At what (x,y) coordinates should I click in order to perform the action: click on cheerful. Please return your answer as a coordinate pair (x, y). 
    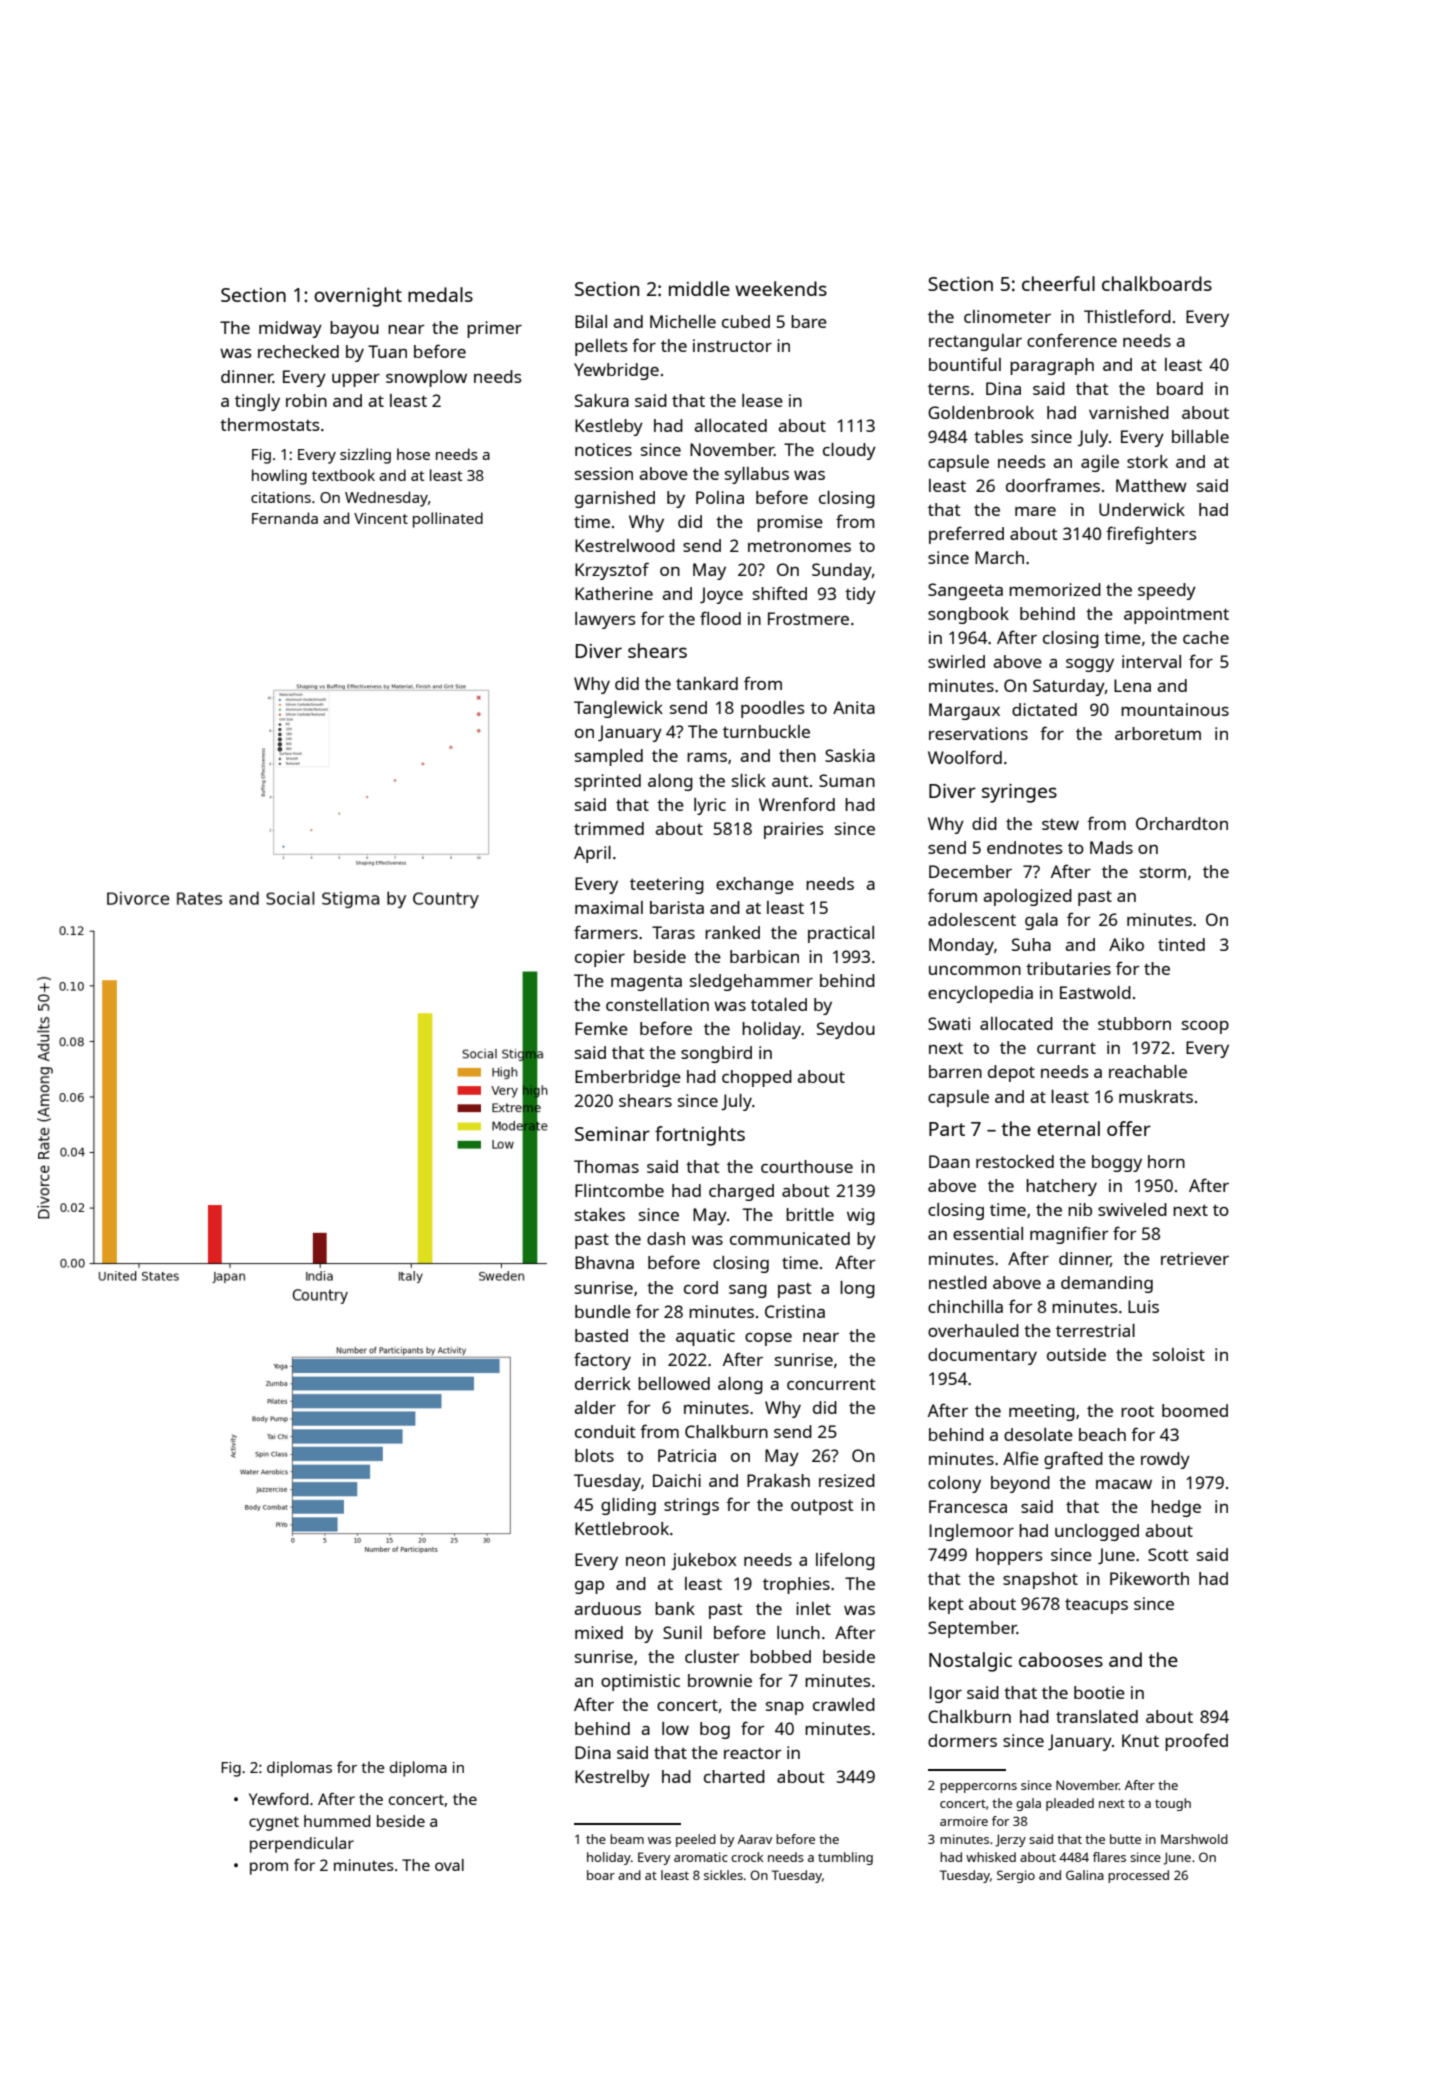
    Looking at the image, I should click on (1058, 283).
